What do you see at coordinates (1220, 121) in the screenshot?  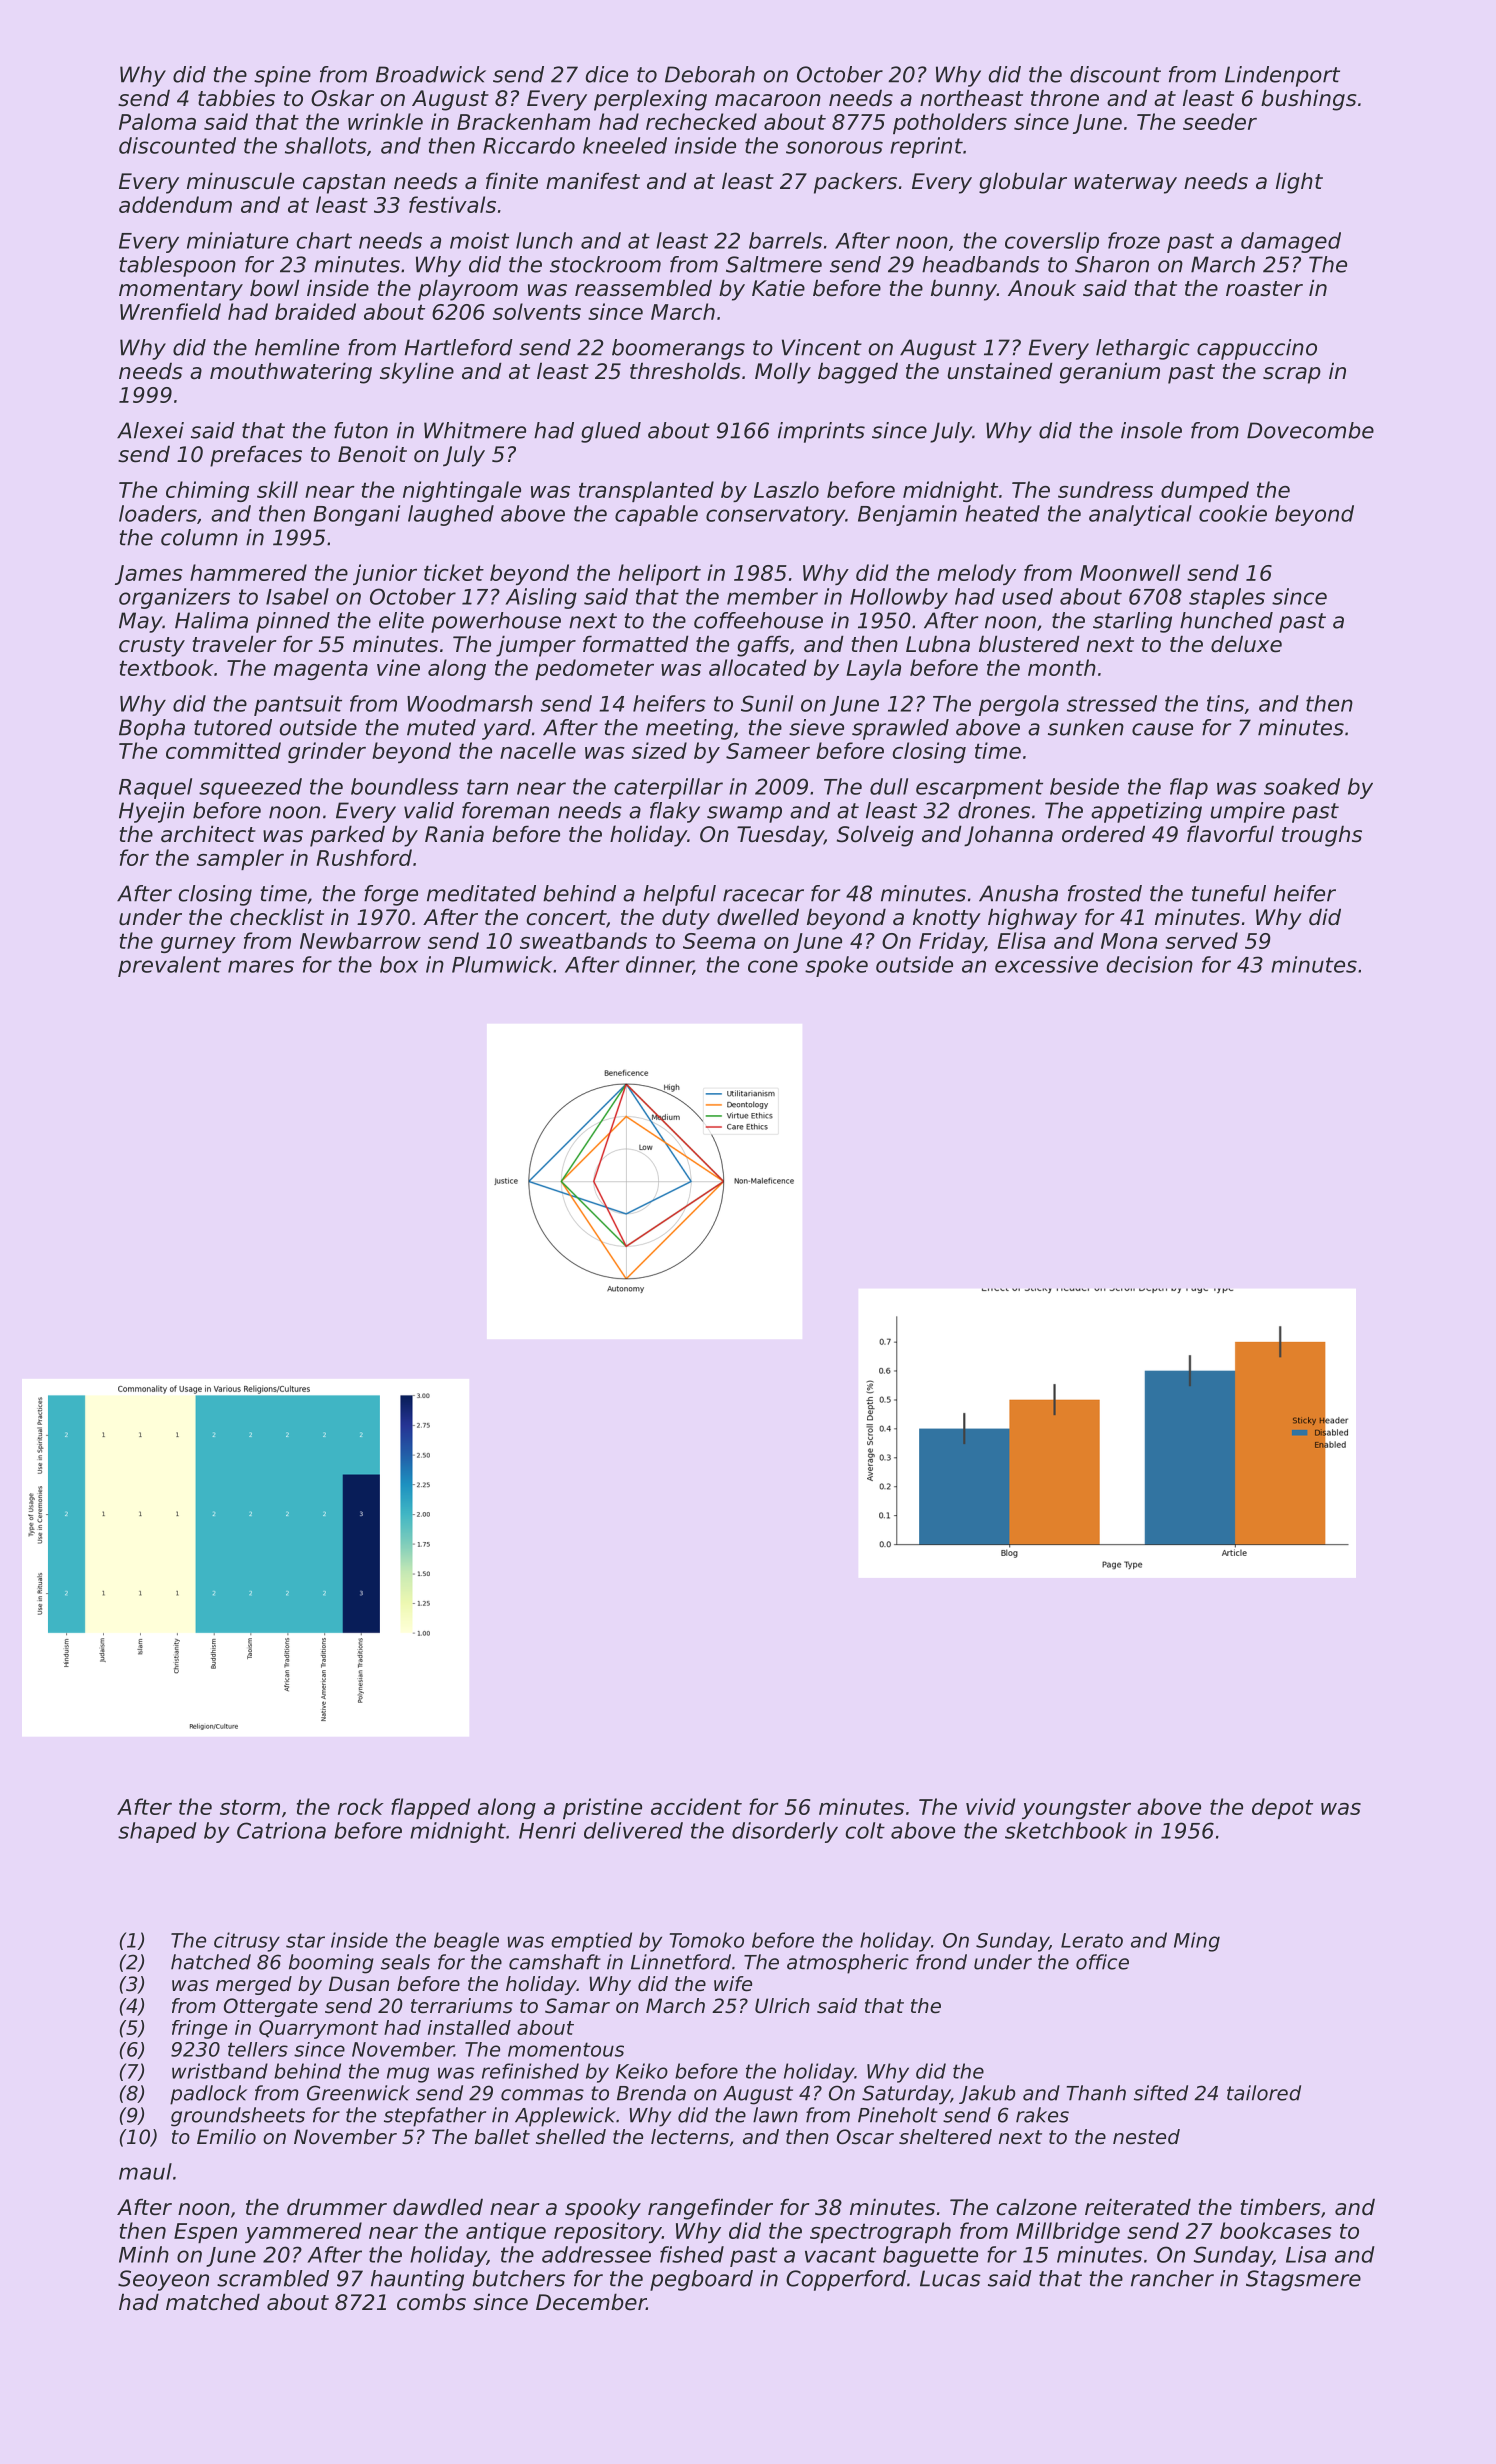 I see `seeder` at bounding box center [1220, 121].
